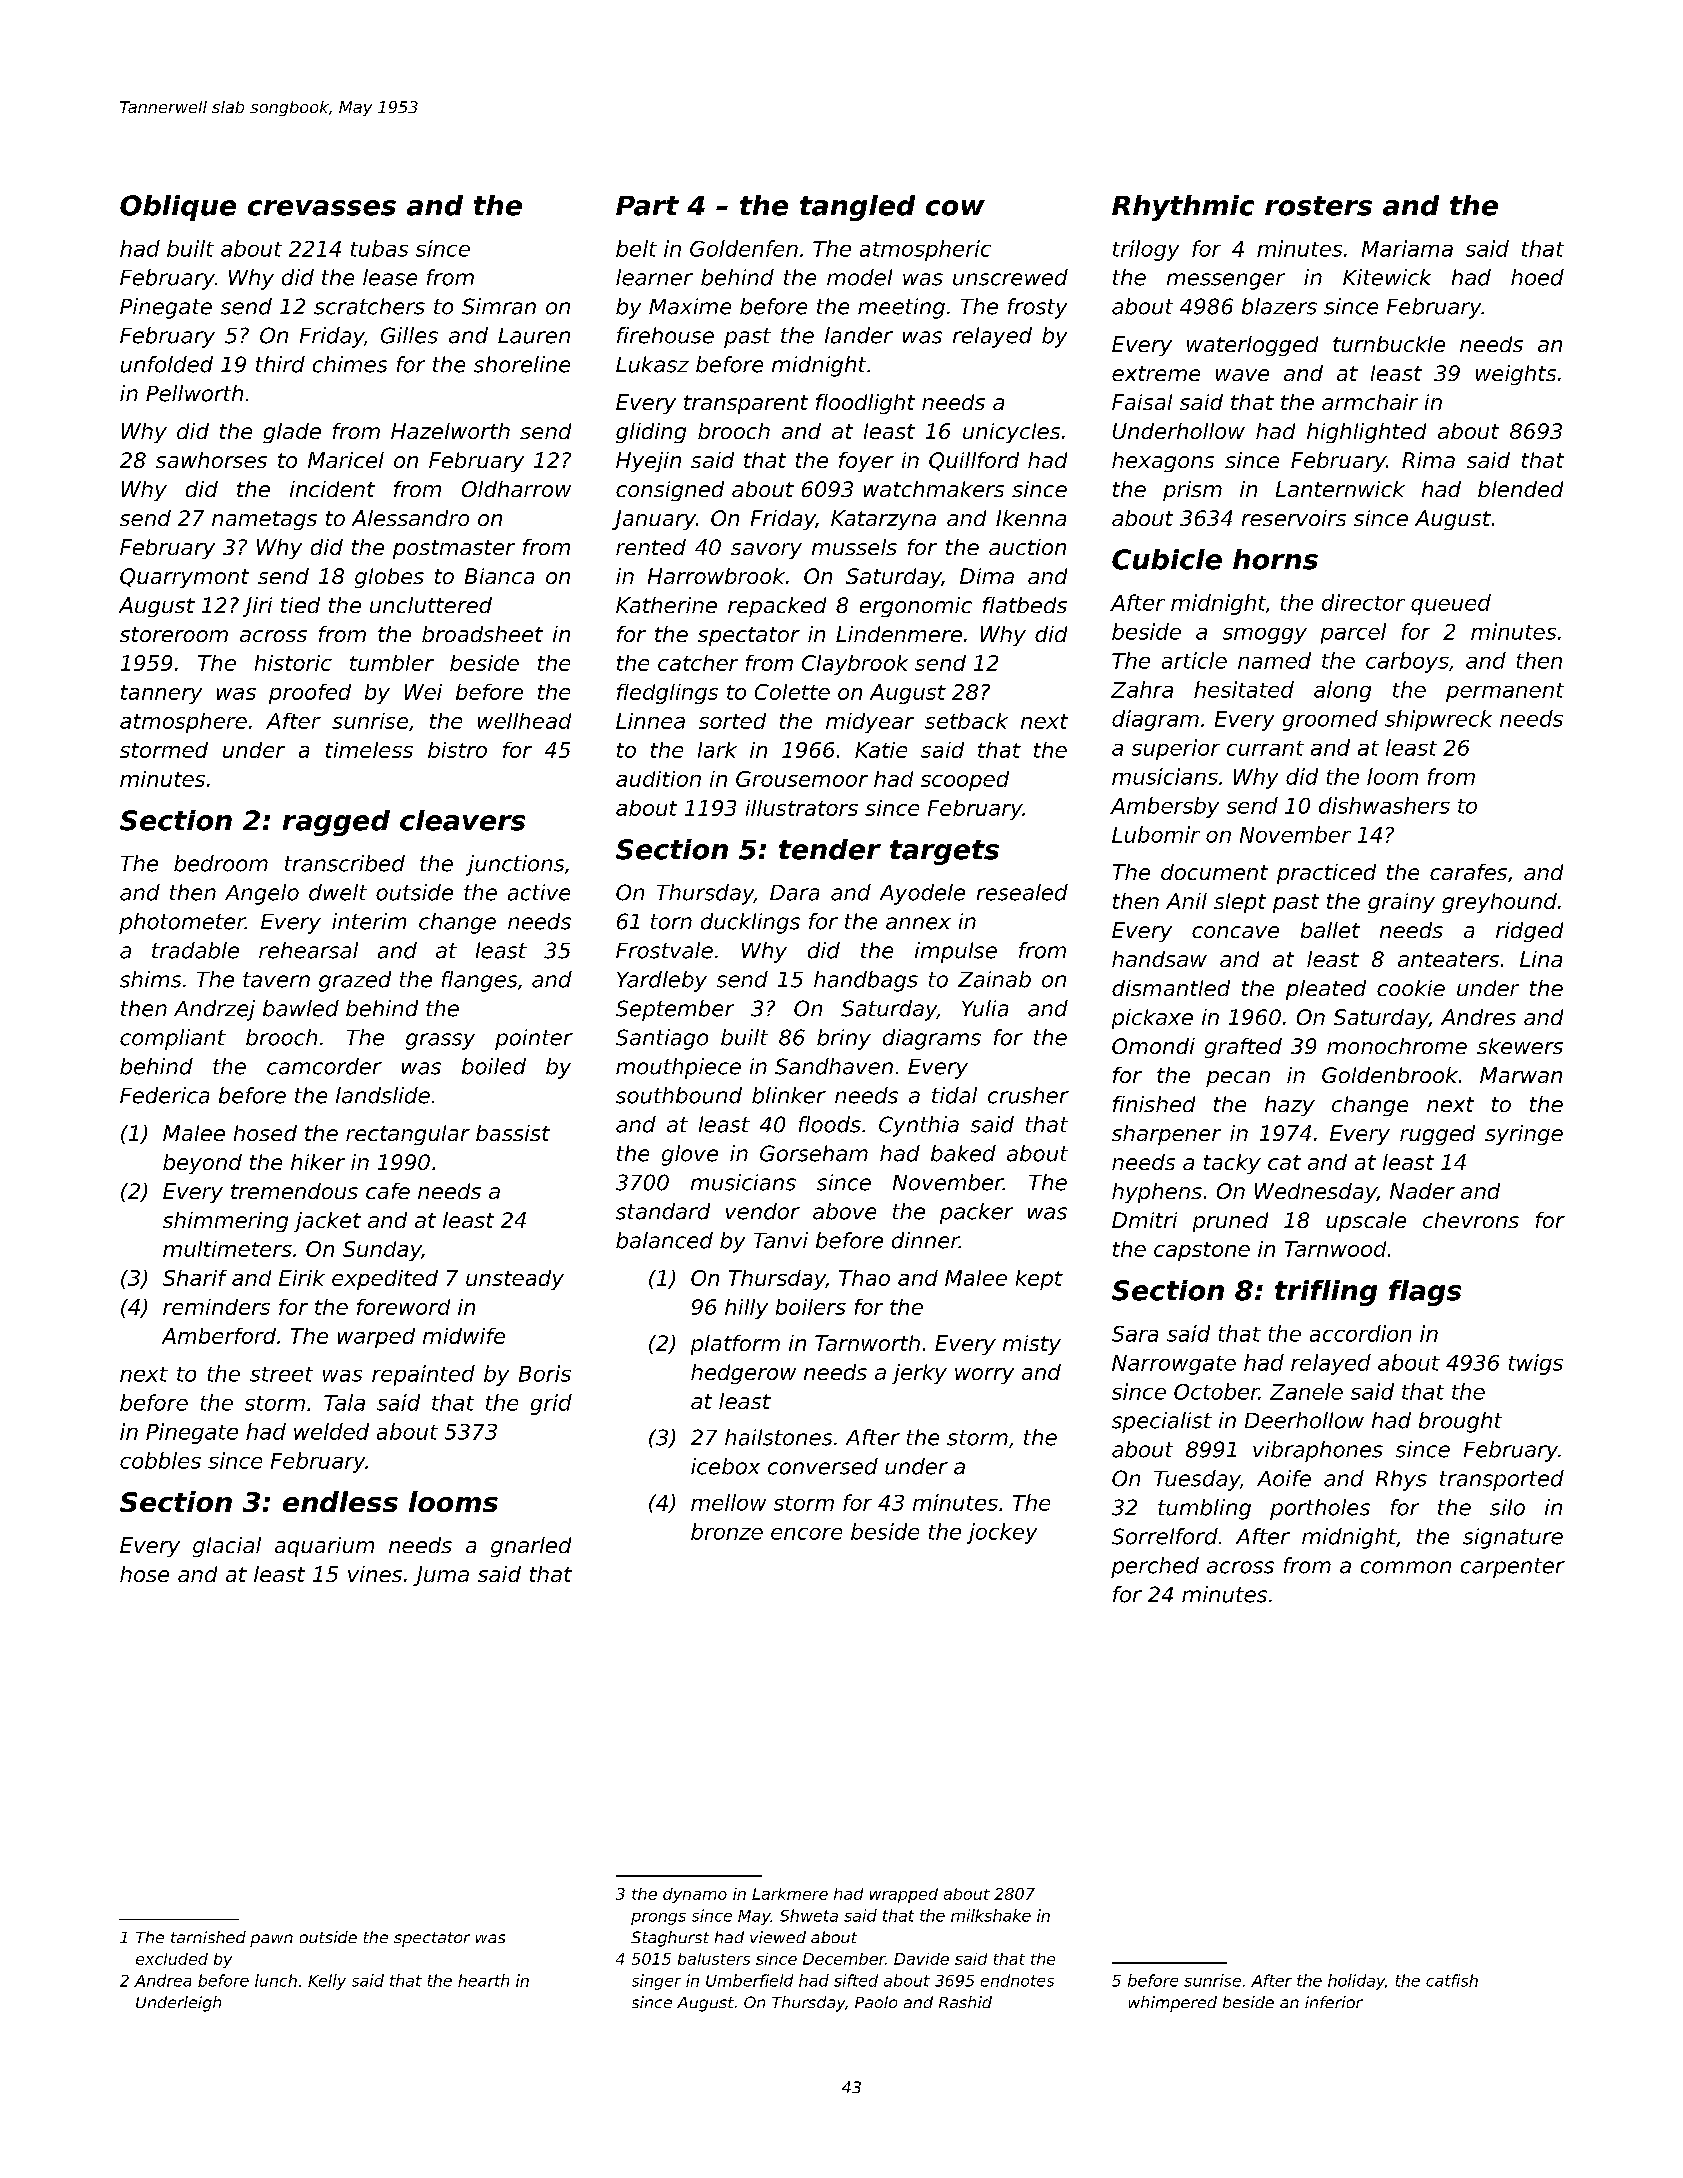 Image resolution: width=1683 pixels, height=2178 pixels. Describe the element at coordinates (876, 2002) in the screenshot. I see `Paolo` at that location.
